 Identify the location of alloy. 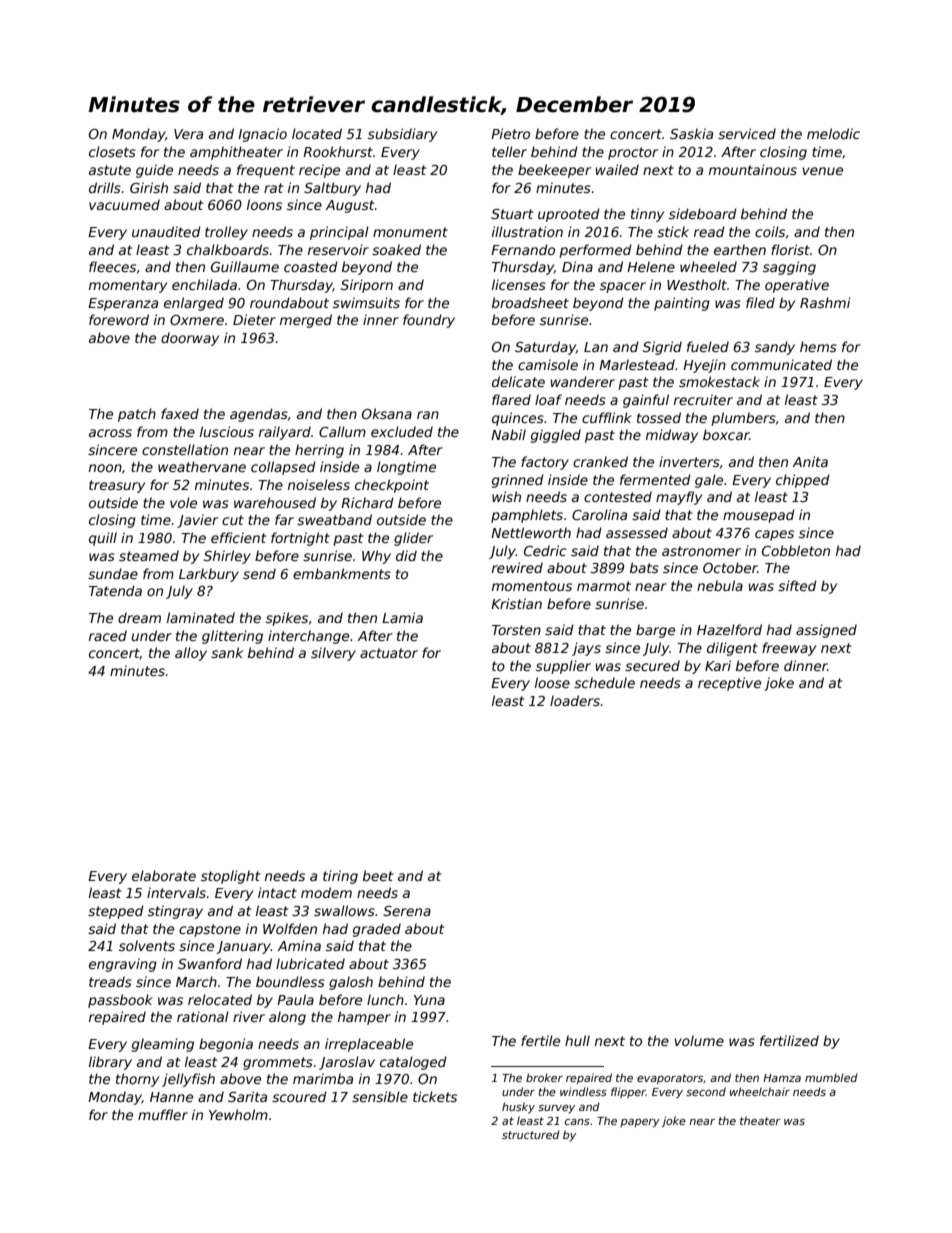
(191, 654).
